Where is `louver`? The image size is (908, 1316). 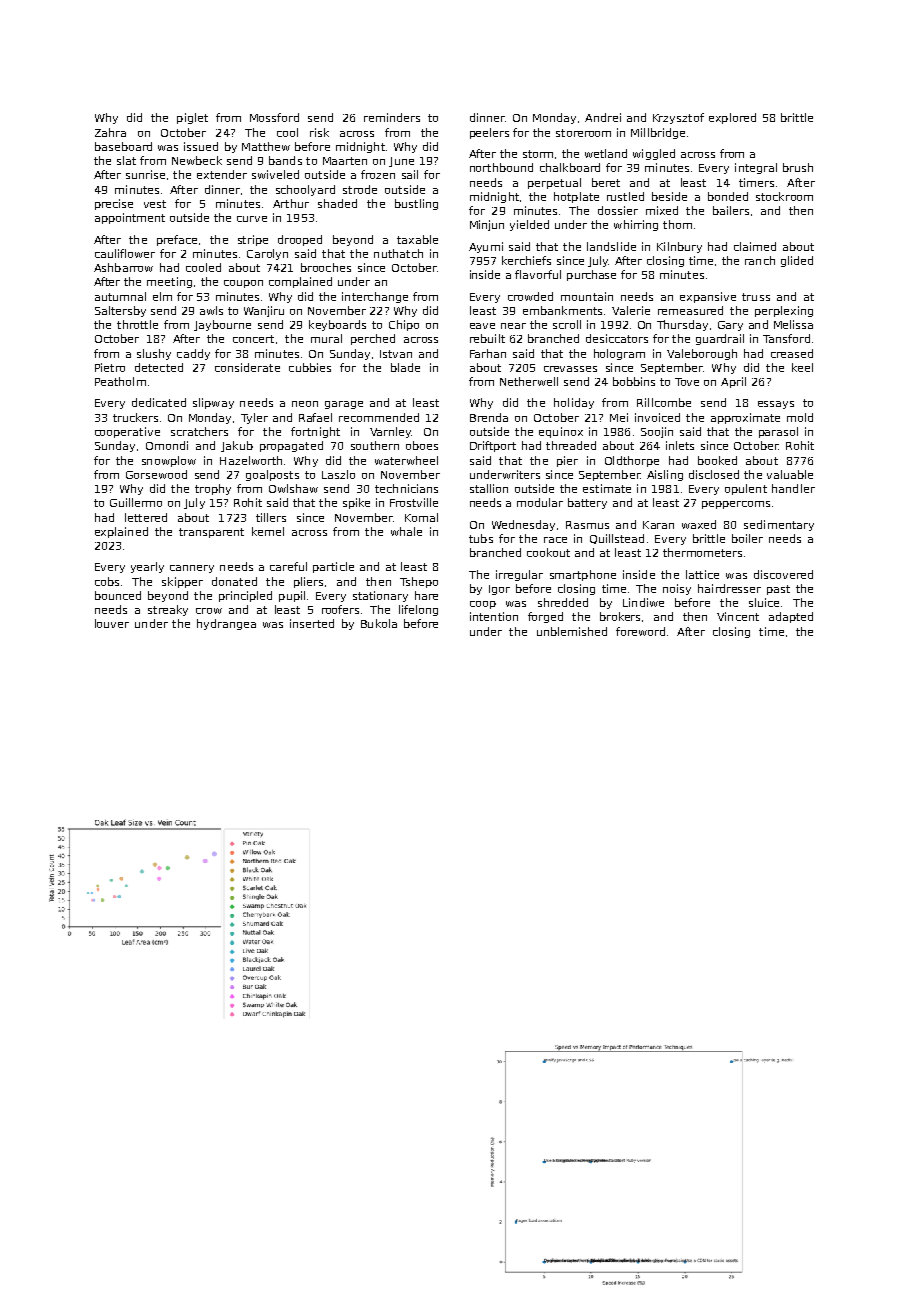 louver is located at coordinates (112, 623).
